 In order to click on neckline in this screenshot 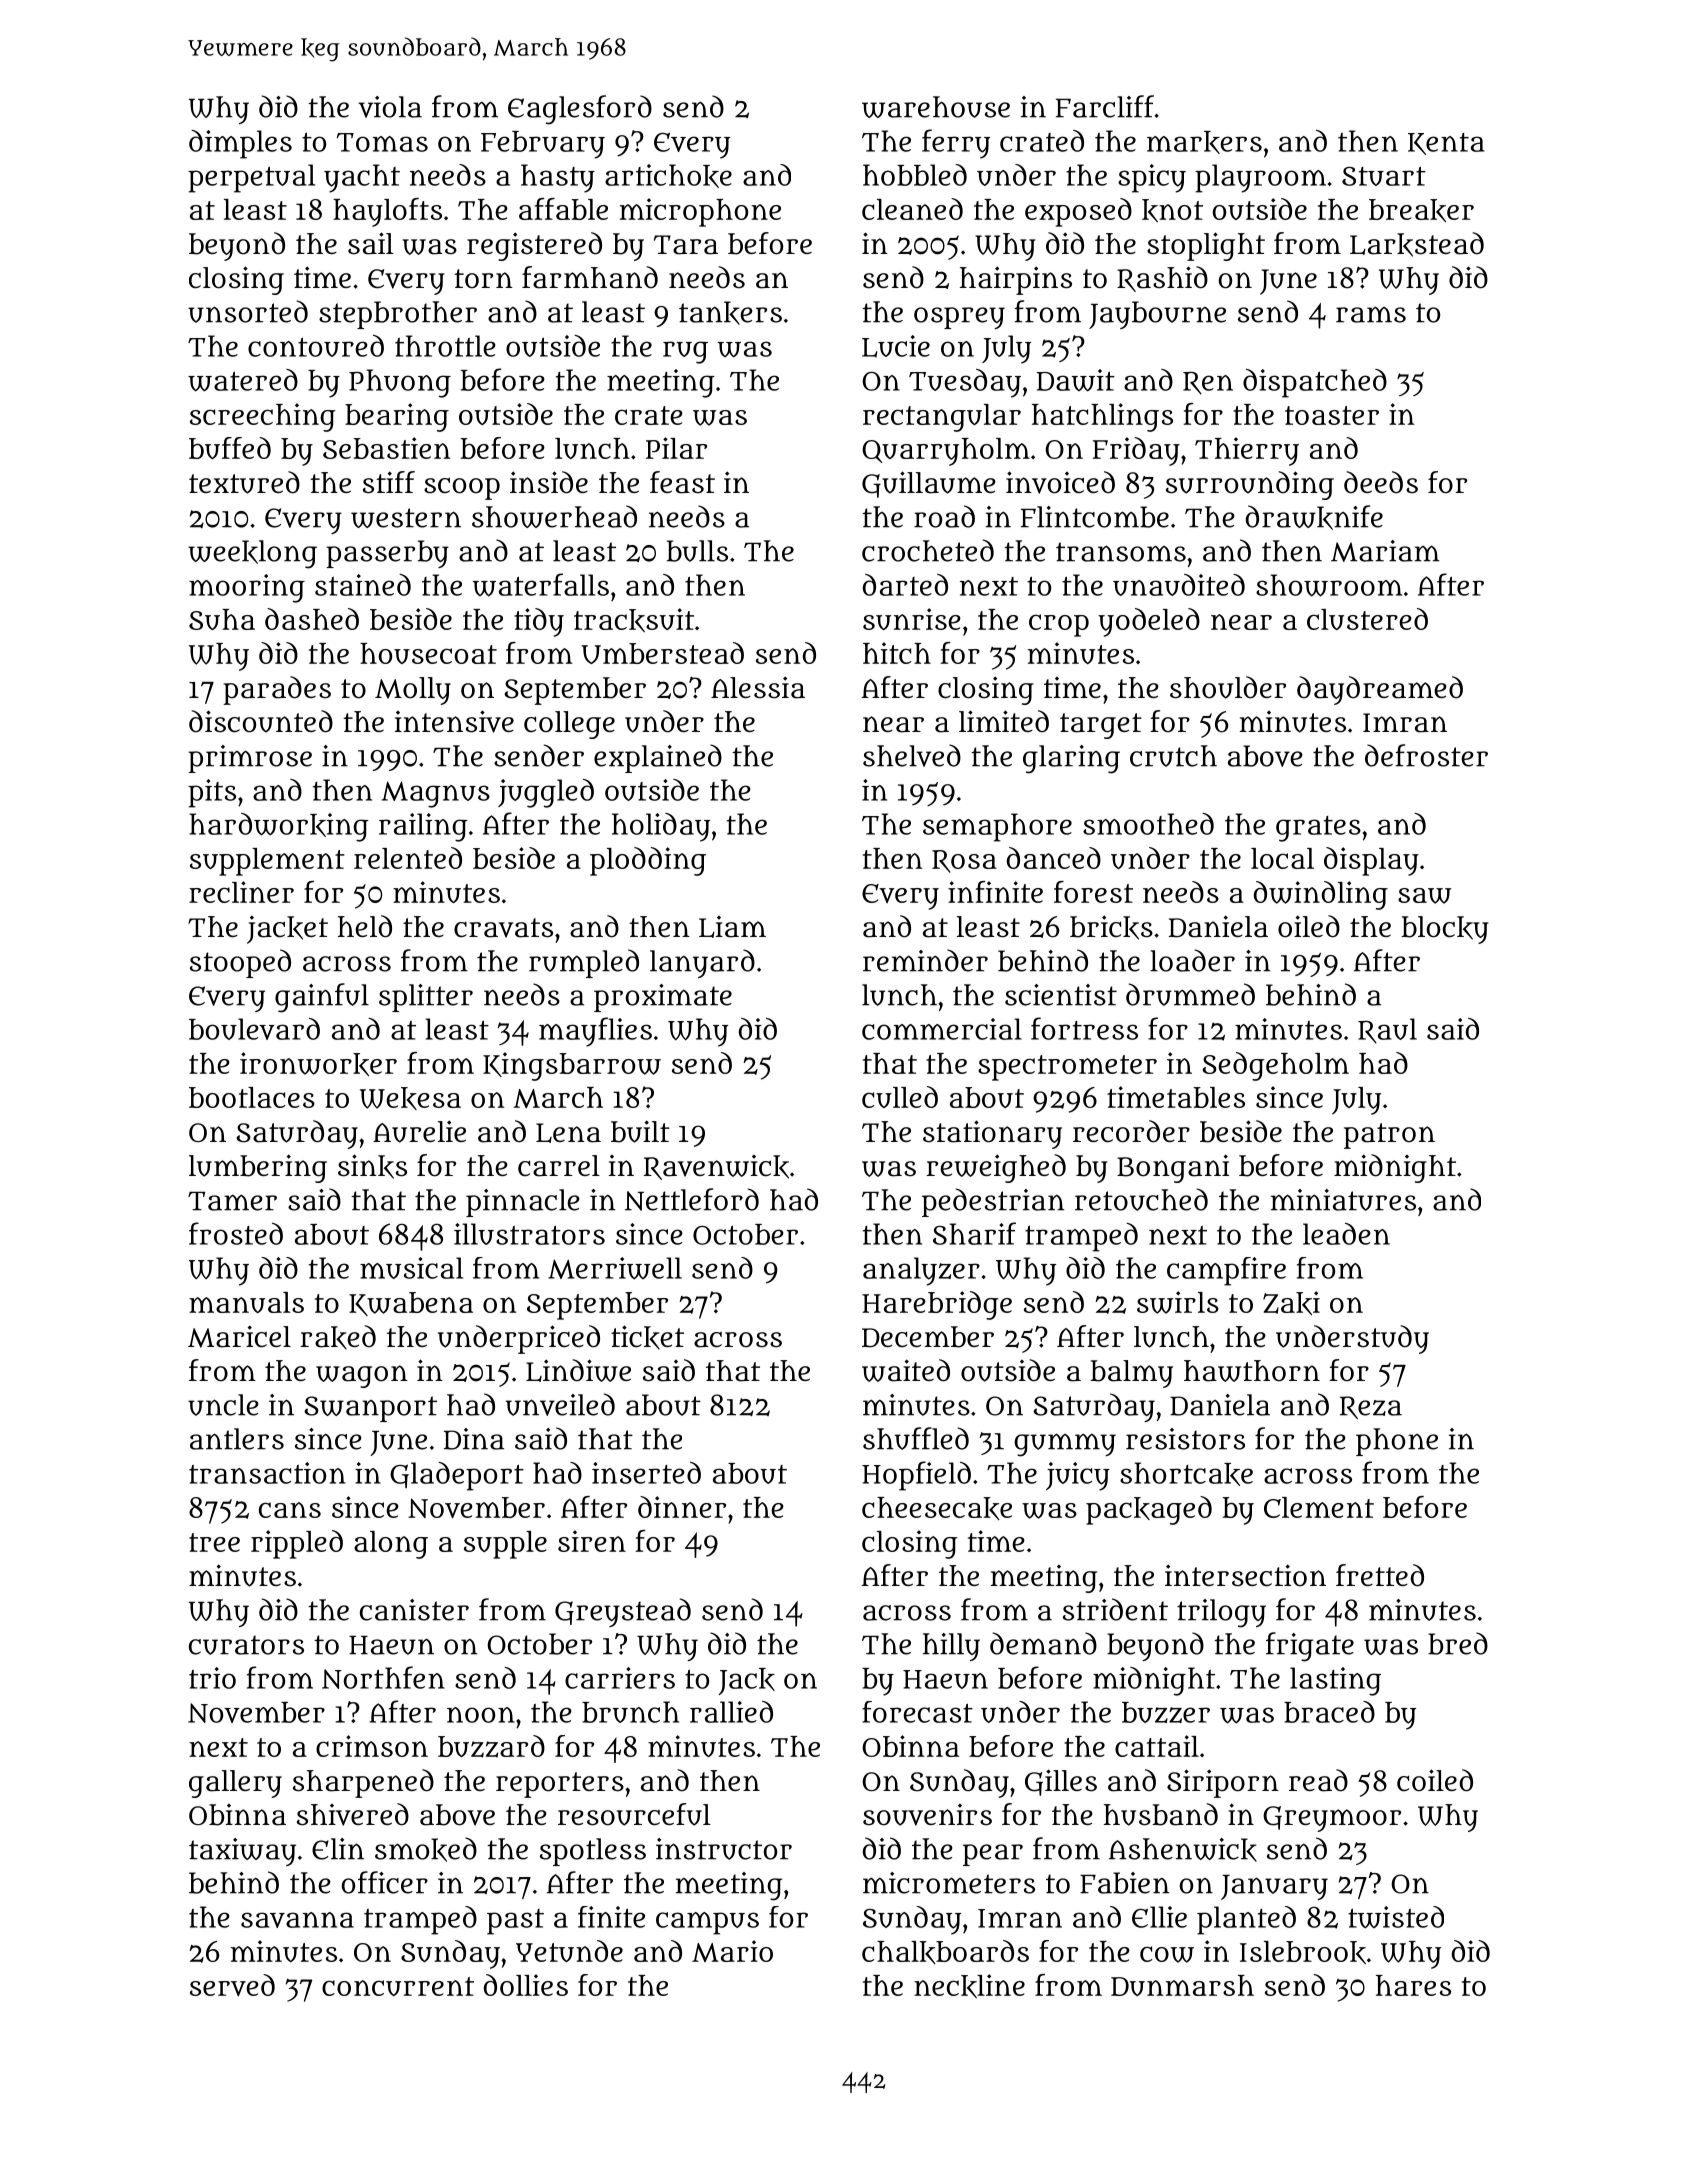, I will do `click(969, 1986)`.
